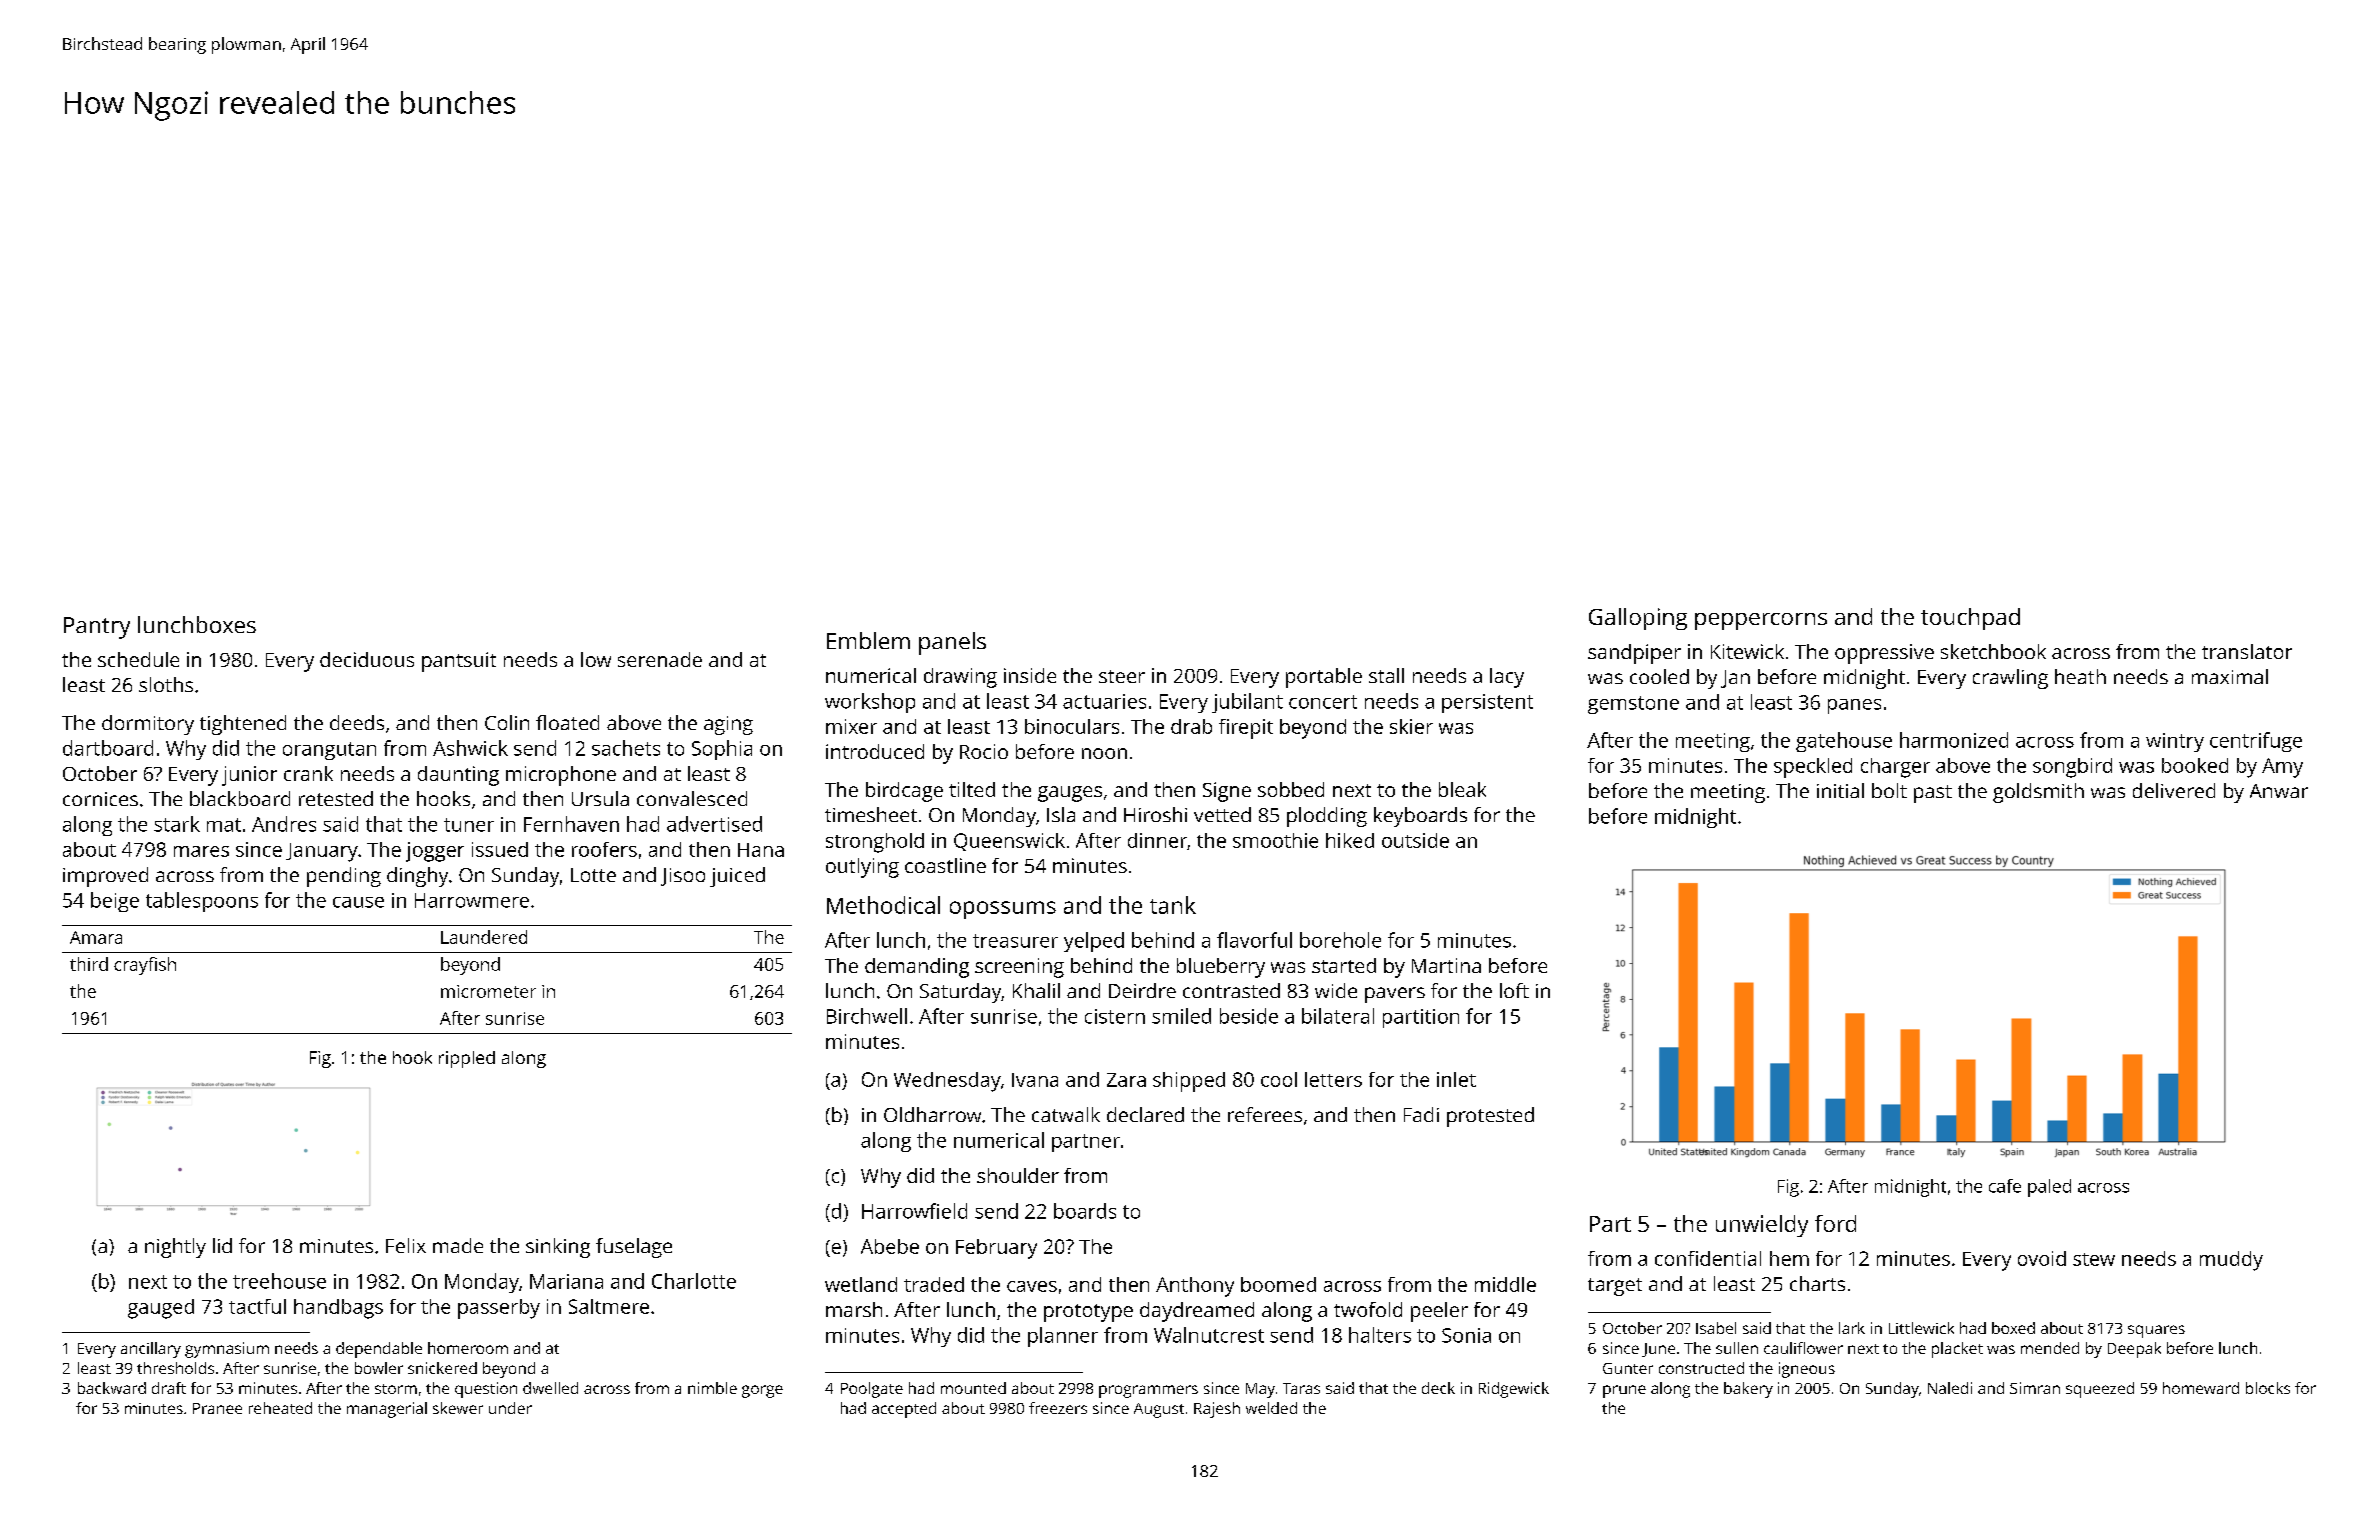 The width and height of the page is (2380, 1540). I want to click on sobbed, so click(1291, 789).
